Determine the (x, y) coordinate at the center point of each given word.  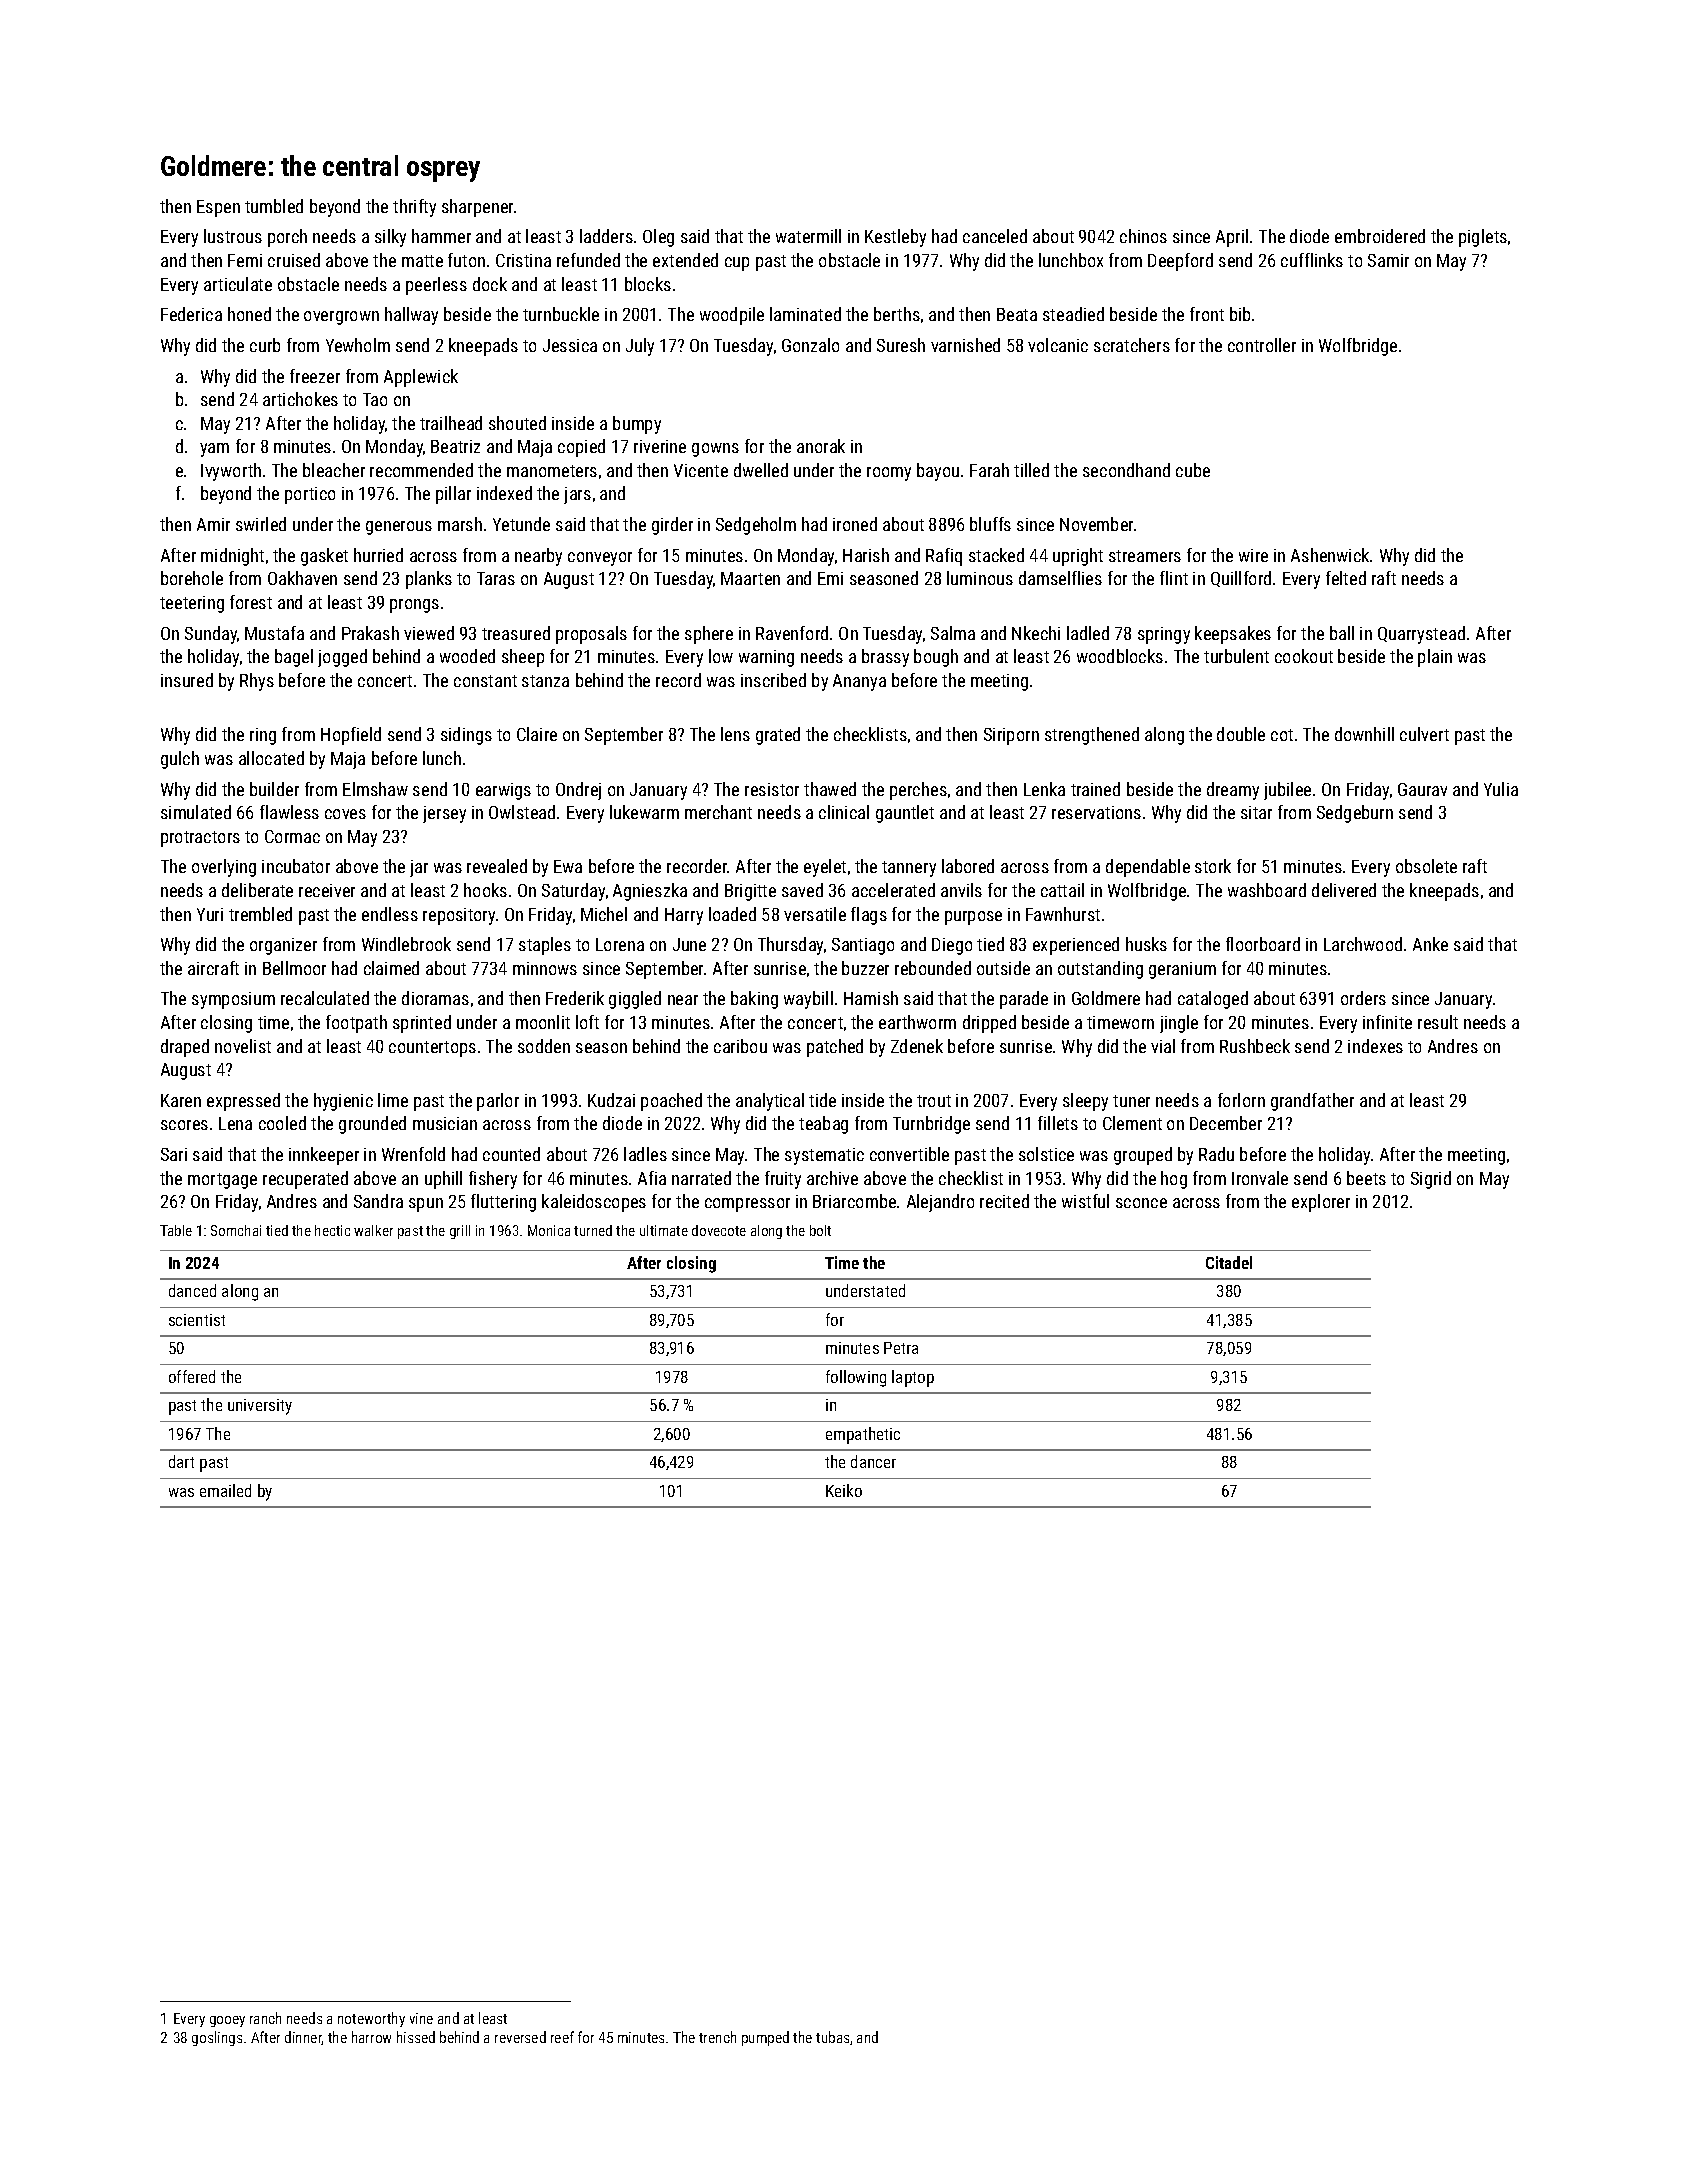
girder (672, 526)
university (260, 1407)
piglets (1483, 238)
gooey (227, 2021)
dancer (873, 1461)
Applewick (421, 378)
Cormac (292, 836)
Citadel (1229, 1262)
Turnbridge (931, 1125)
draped (185, 1048)
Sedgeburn (1355, 814)
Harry (684, 916)
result (1438, 1022)
